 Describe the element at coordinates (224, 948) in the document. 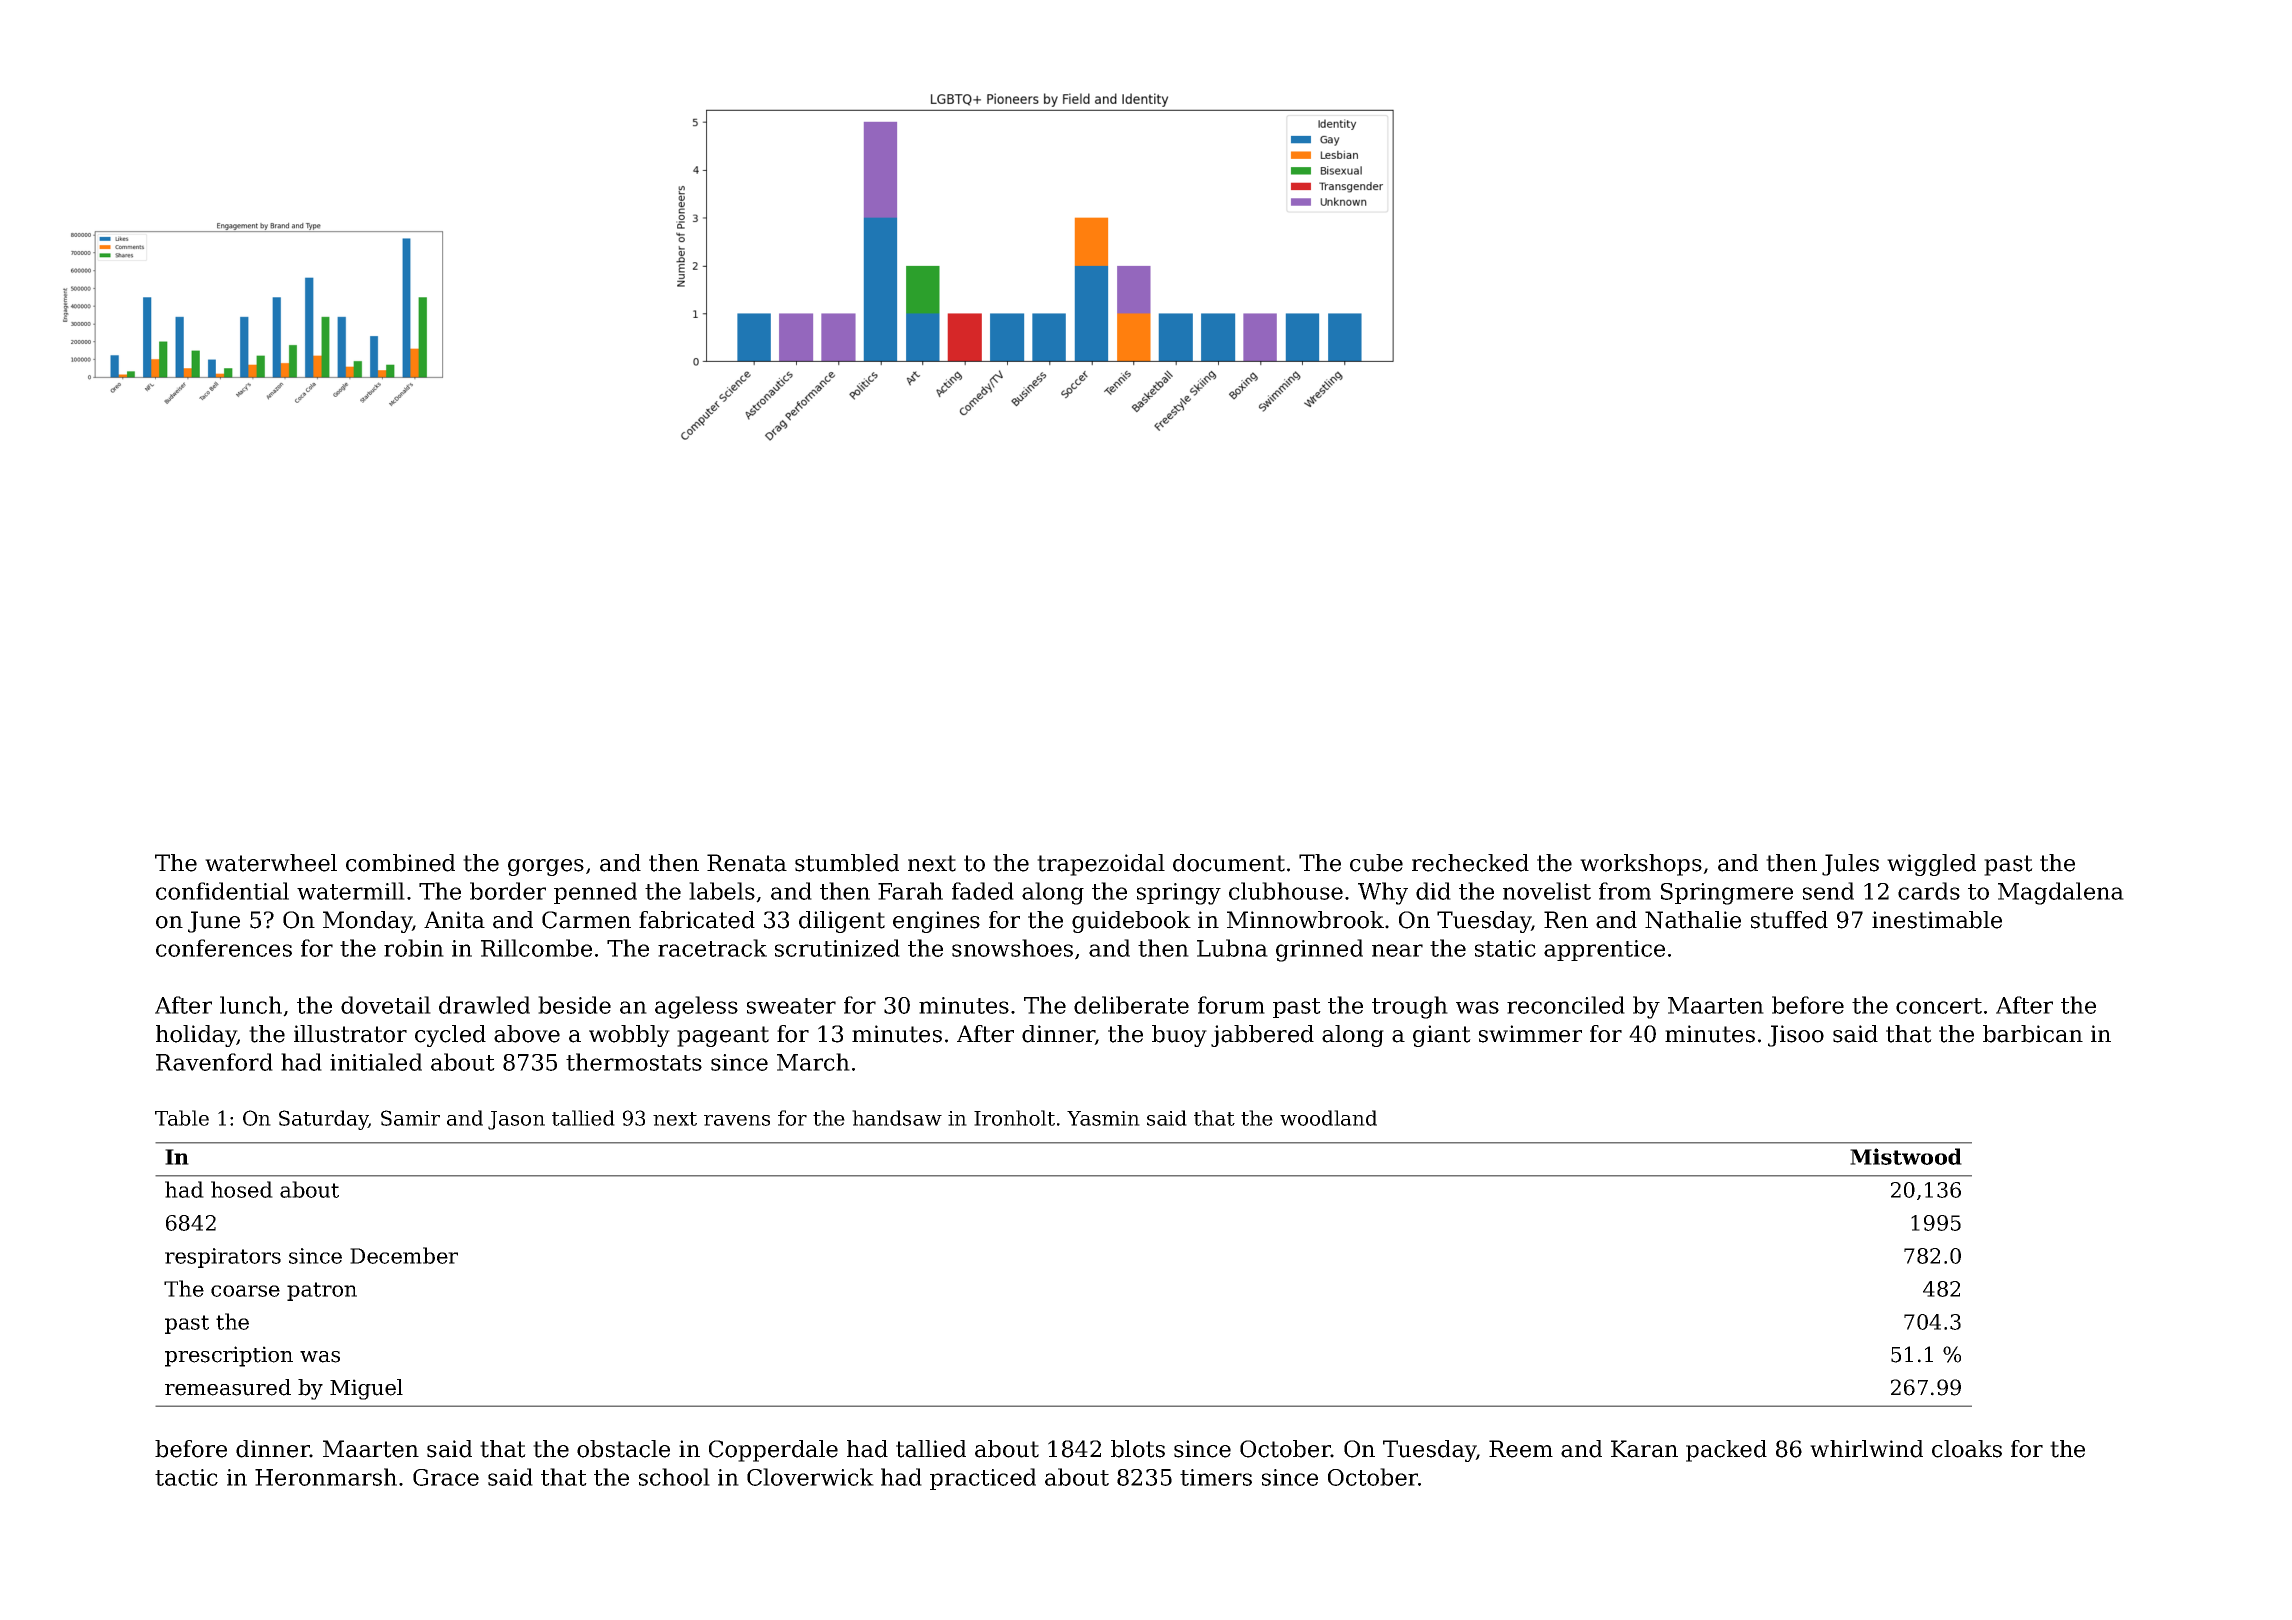

I see `conferences` at that location.
